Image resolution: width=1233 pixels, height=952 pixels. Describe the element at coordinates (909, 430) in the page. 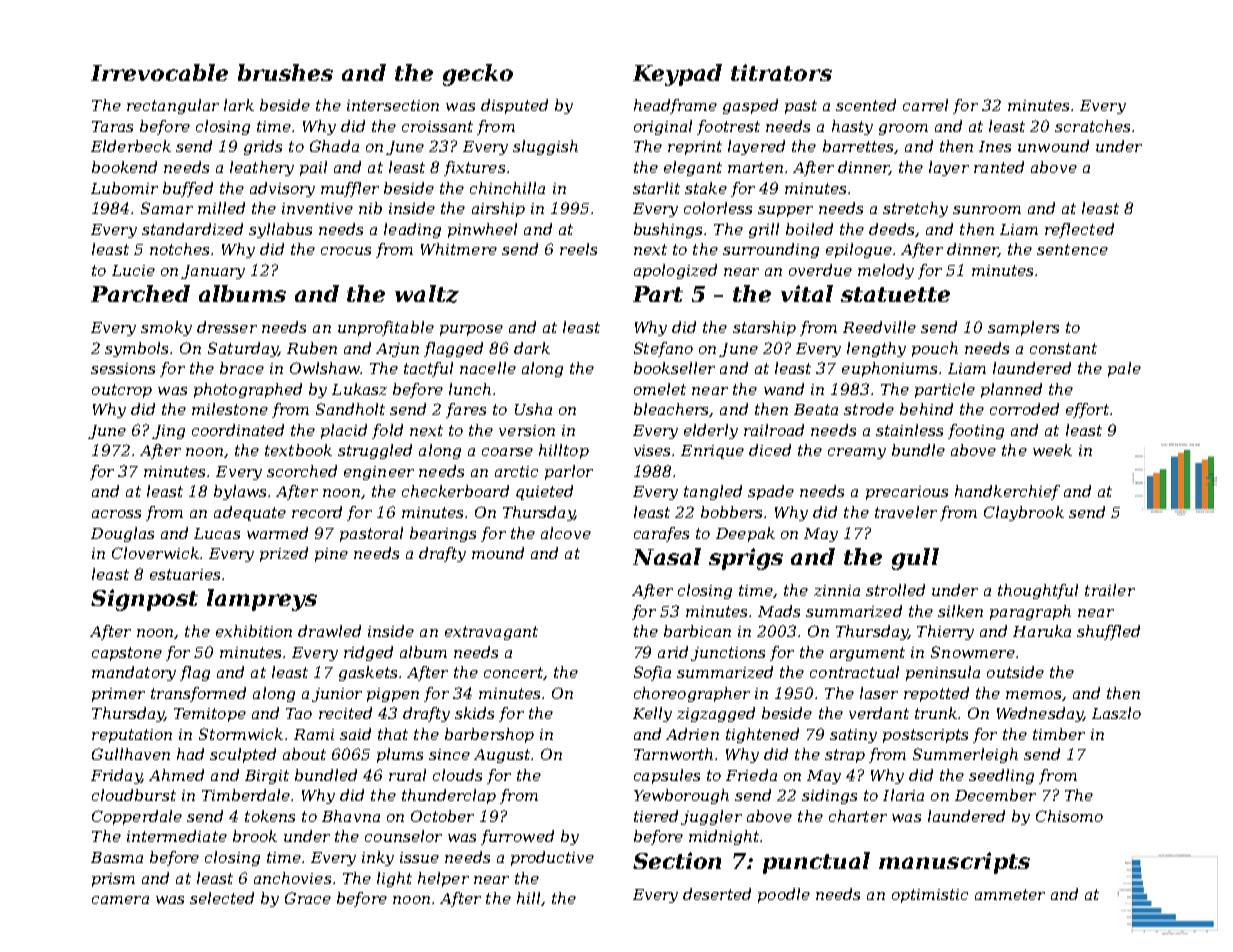

I see `stainless` at that location.
